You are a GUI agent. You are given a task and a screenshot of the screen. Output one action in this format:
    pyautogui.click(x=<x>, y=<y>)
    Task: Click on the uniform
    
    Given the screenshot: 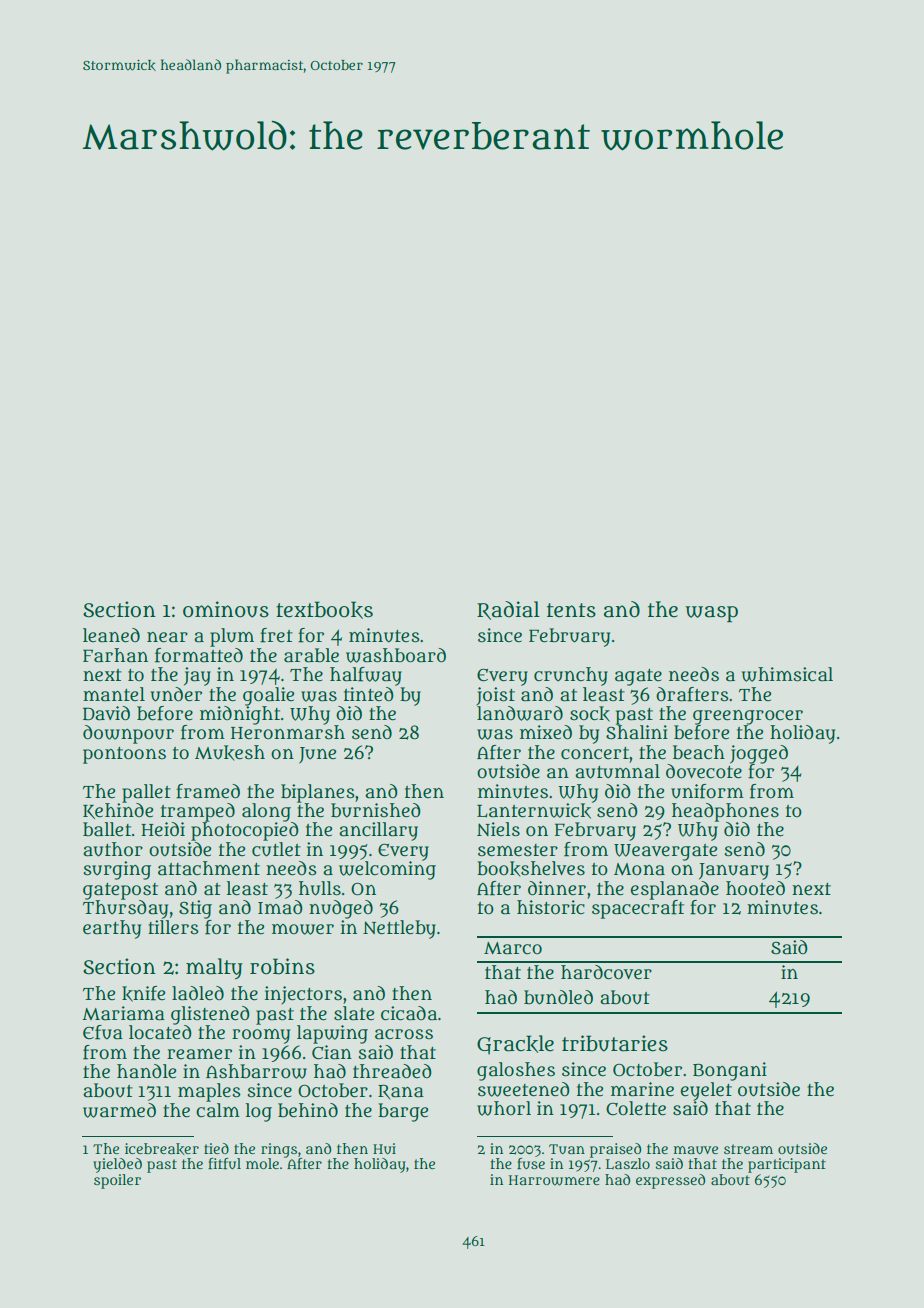 What is the action you would take?
    pyautogui.click(x=707, y=791)
